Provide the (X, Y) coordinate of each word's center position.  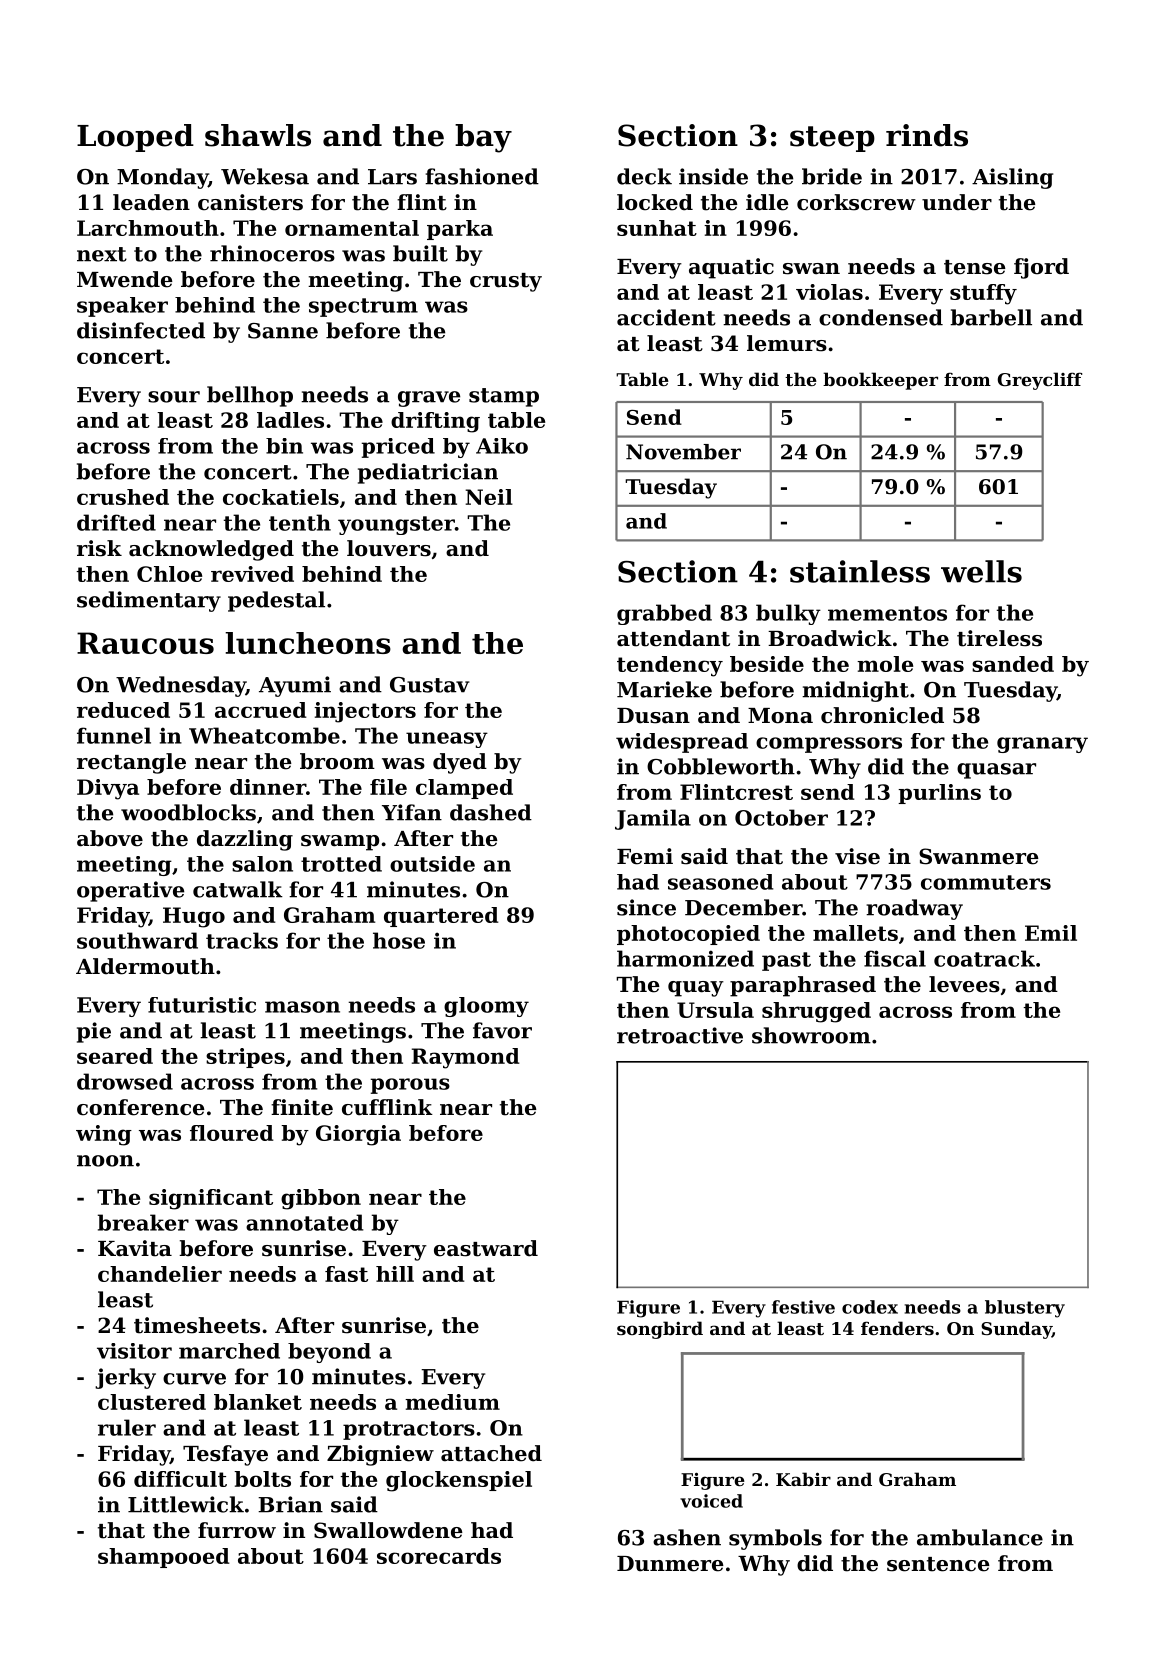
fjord (1041, 268)
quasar (996, 771)
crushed (123, 497)
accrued (260, 710)
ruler (127, 1427)
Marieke (664, 689)
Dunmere (670, 1564)
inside (713, 176)
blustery (1025, 1309)
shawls (258, 135)
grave (429, 399)
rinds (927, 135)
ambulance (980, 1537)
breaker (143, 1222)
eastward (486, 1248)
